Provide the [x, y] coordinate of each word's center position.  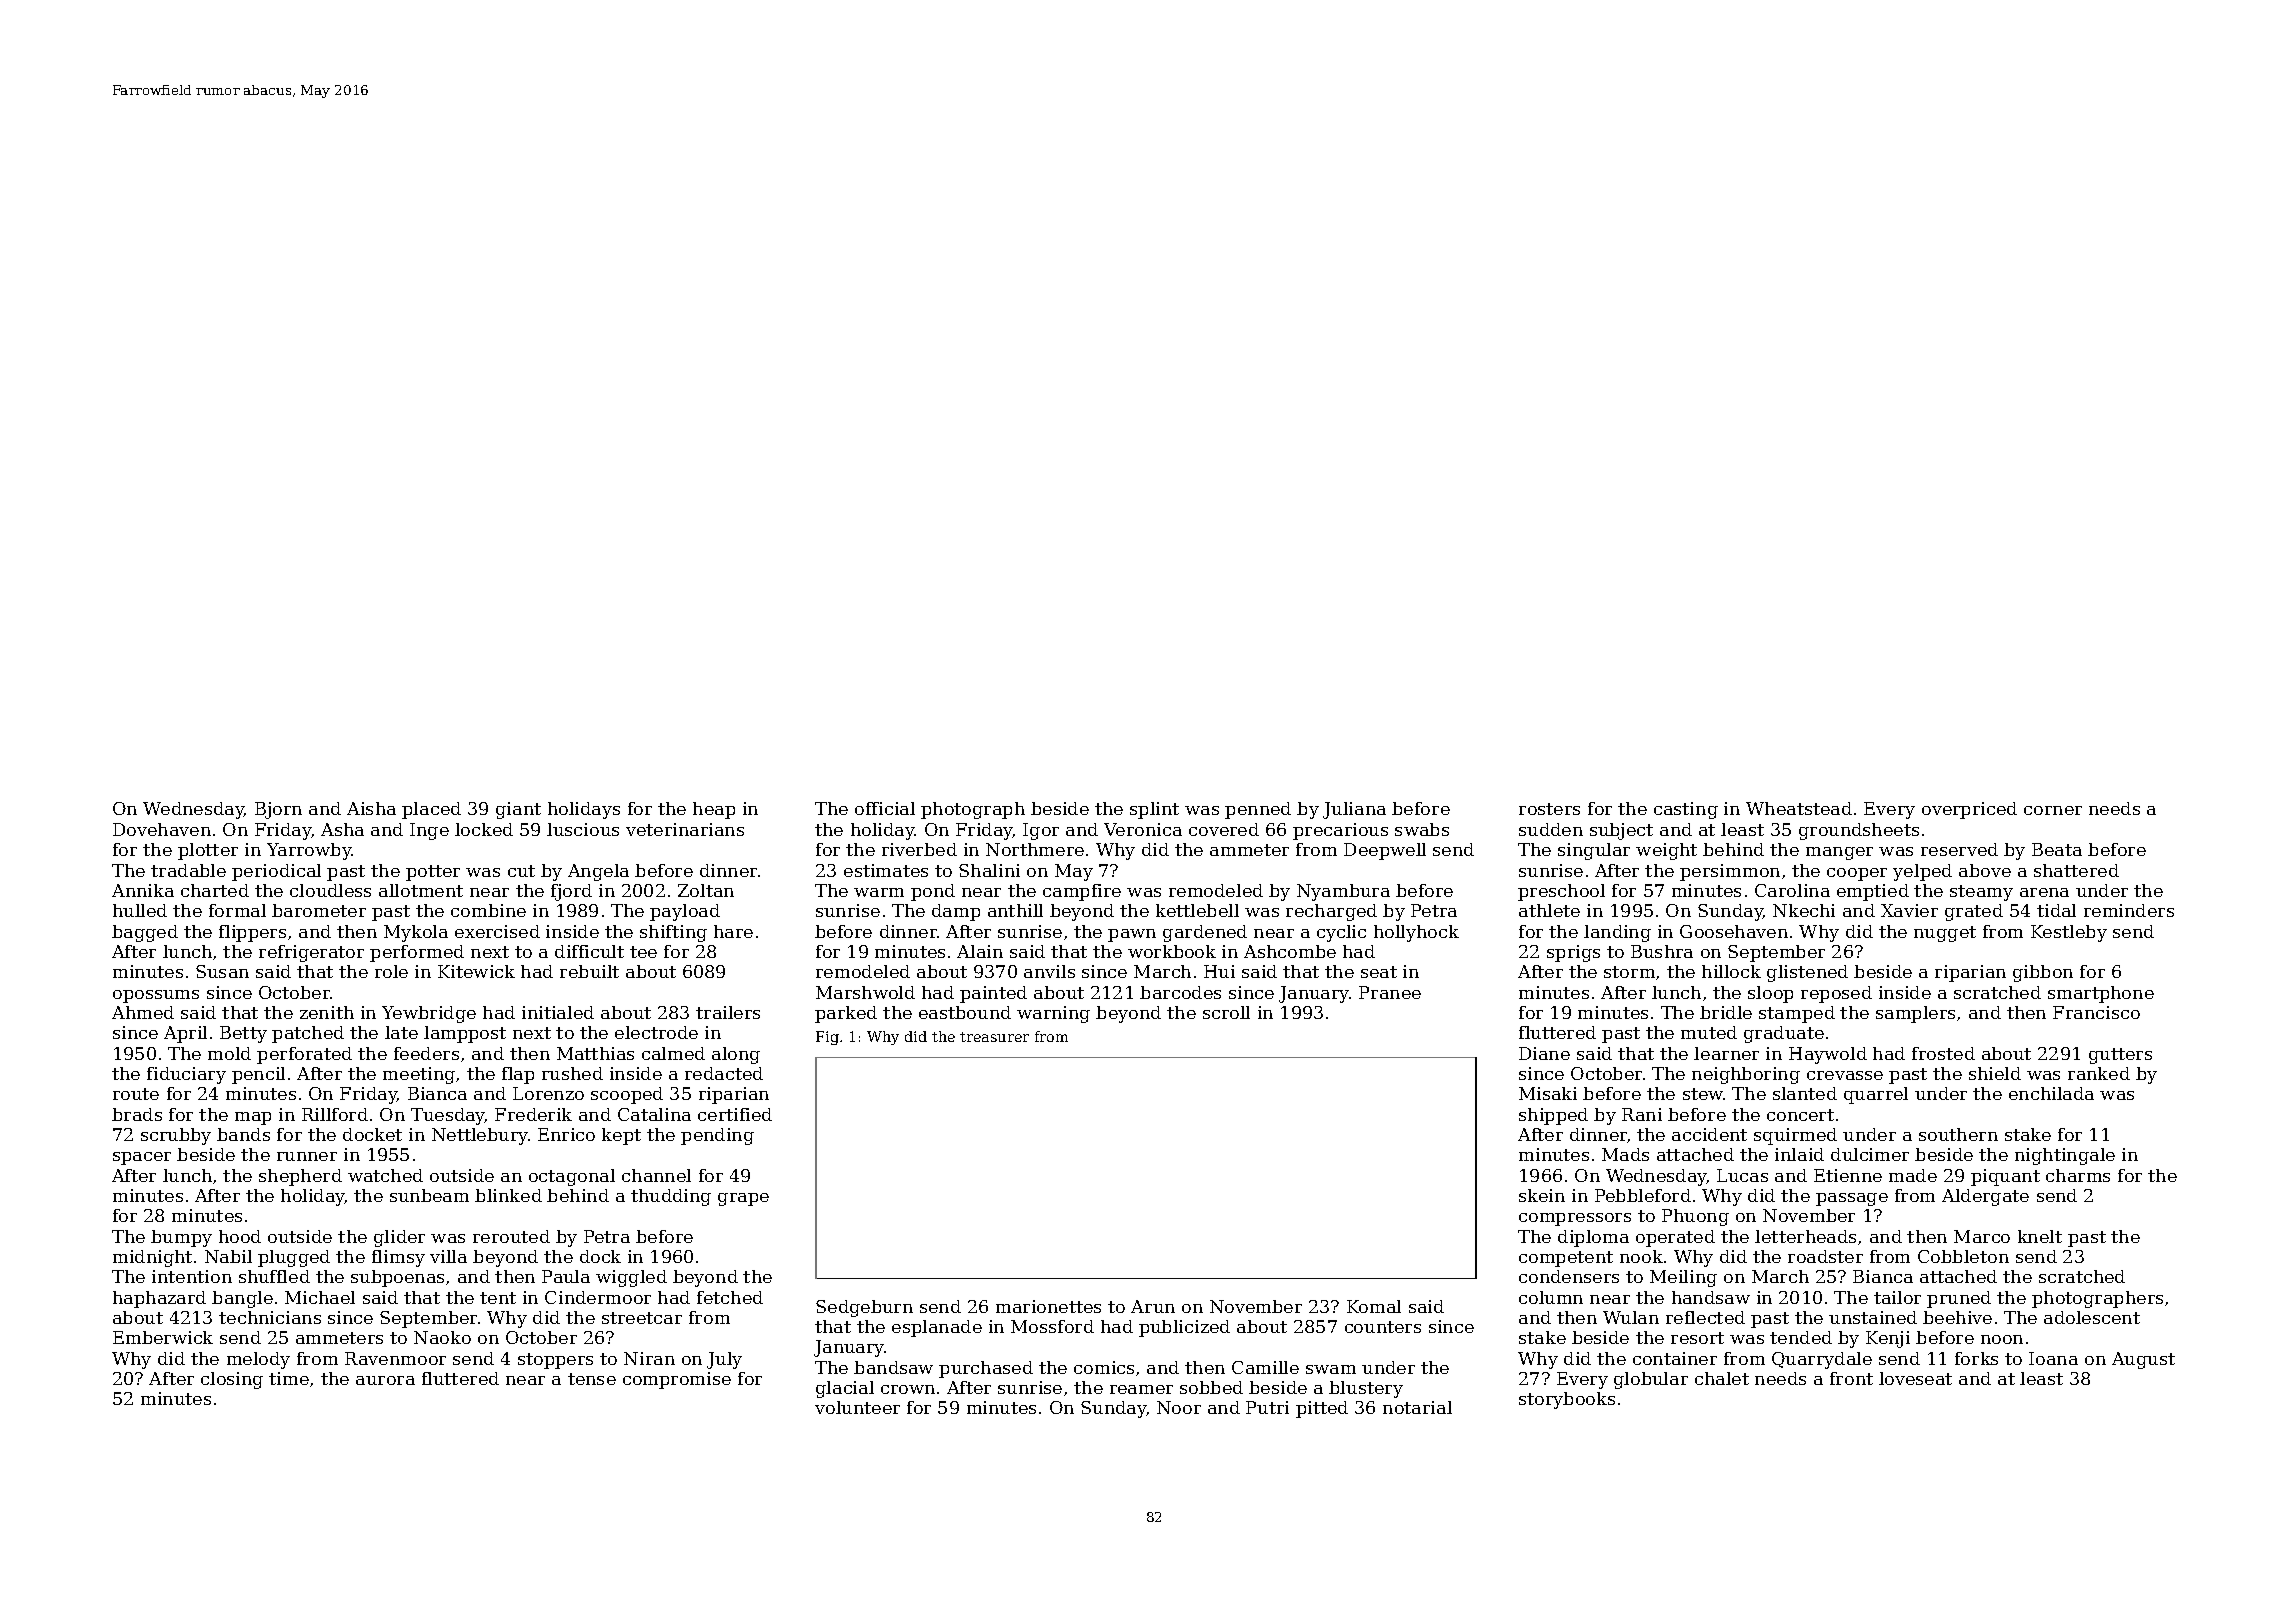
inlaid [1799, 1154]
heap [714, 810]
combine [488, 910]
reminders [2129, 910]
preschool [1561, 892]
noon [2002, 1339]
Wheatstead [1799, 808]
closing [232, 1380]
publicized [1184, 1328]
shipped [1553, 1116]
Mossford [1052, 1326]
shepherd [300, 1177]
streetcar [642, 1318]
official [885, 808]
